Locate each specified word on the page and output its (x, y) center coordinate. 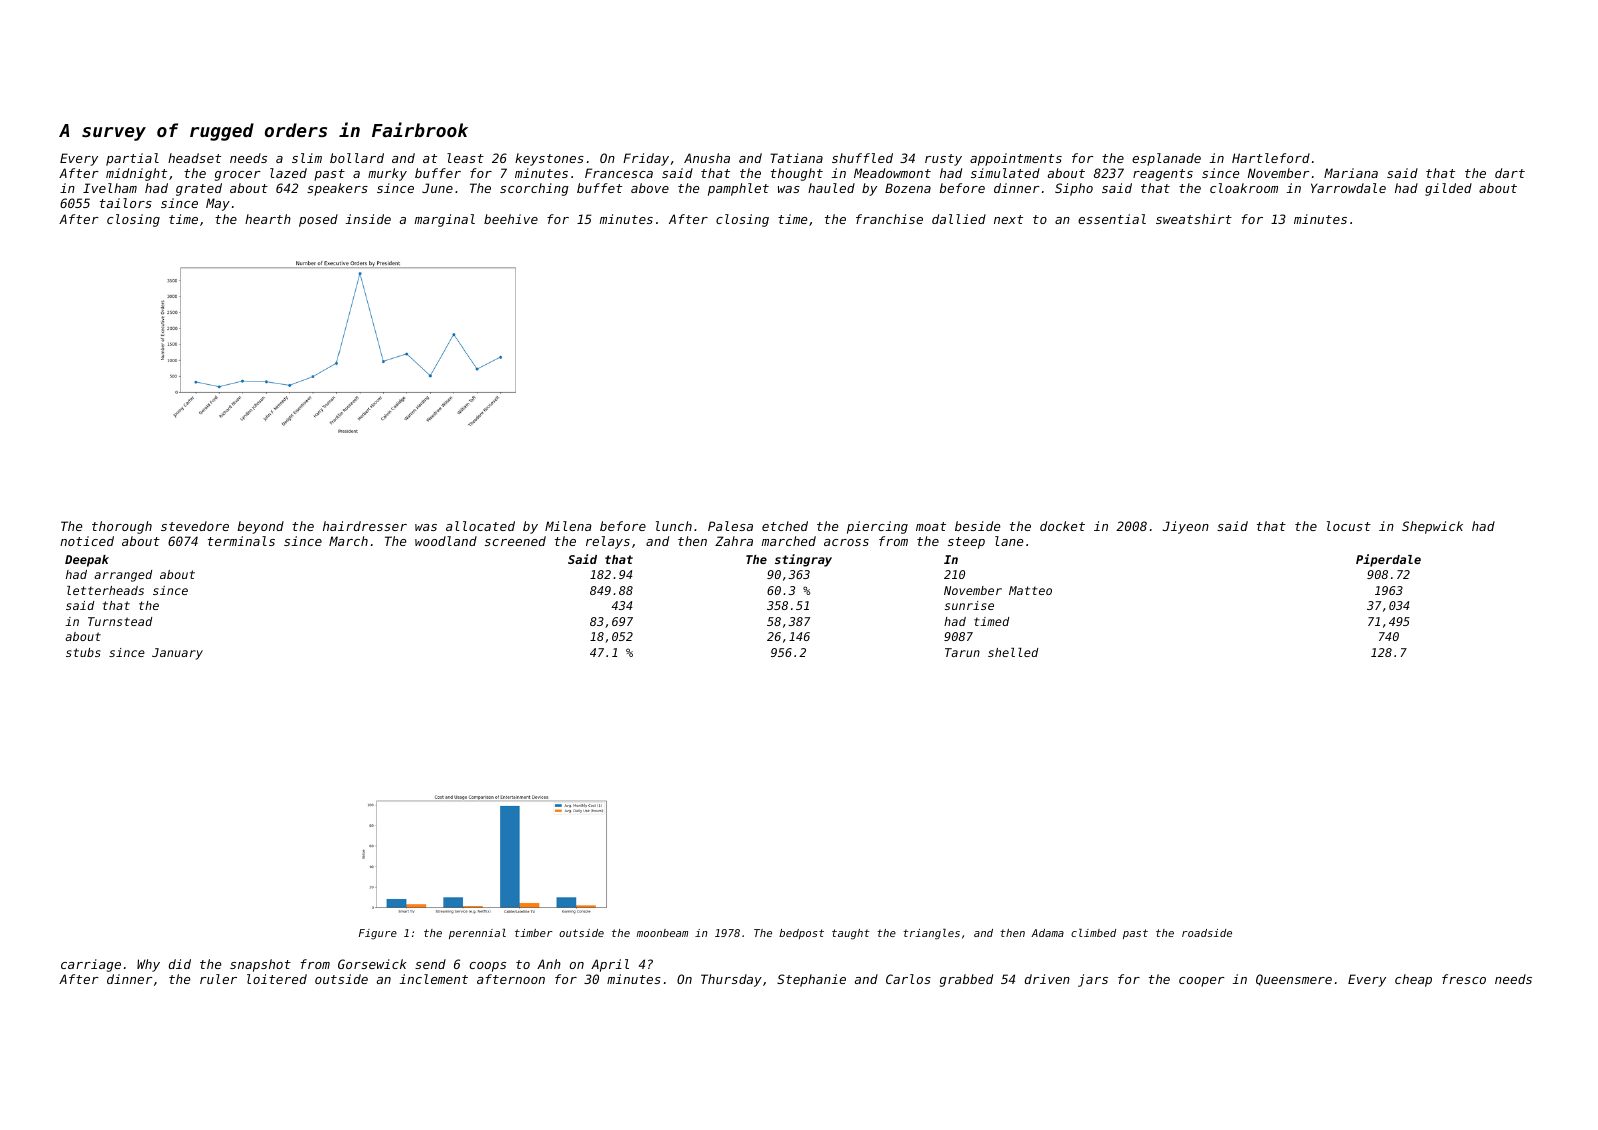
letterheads (105, 590)
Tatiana (796, 158)
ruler (218, 979)
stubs (83, 652)
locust (1349, 526)
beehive (511, 219)
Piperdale (1388, 560)
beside (978, 526)
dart (1510, 173)
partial (132, 159)
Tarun (962, 652)
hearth (268, 219)
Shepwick (1432, 527)
